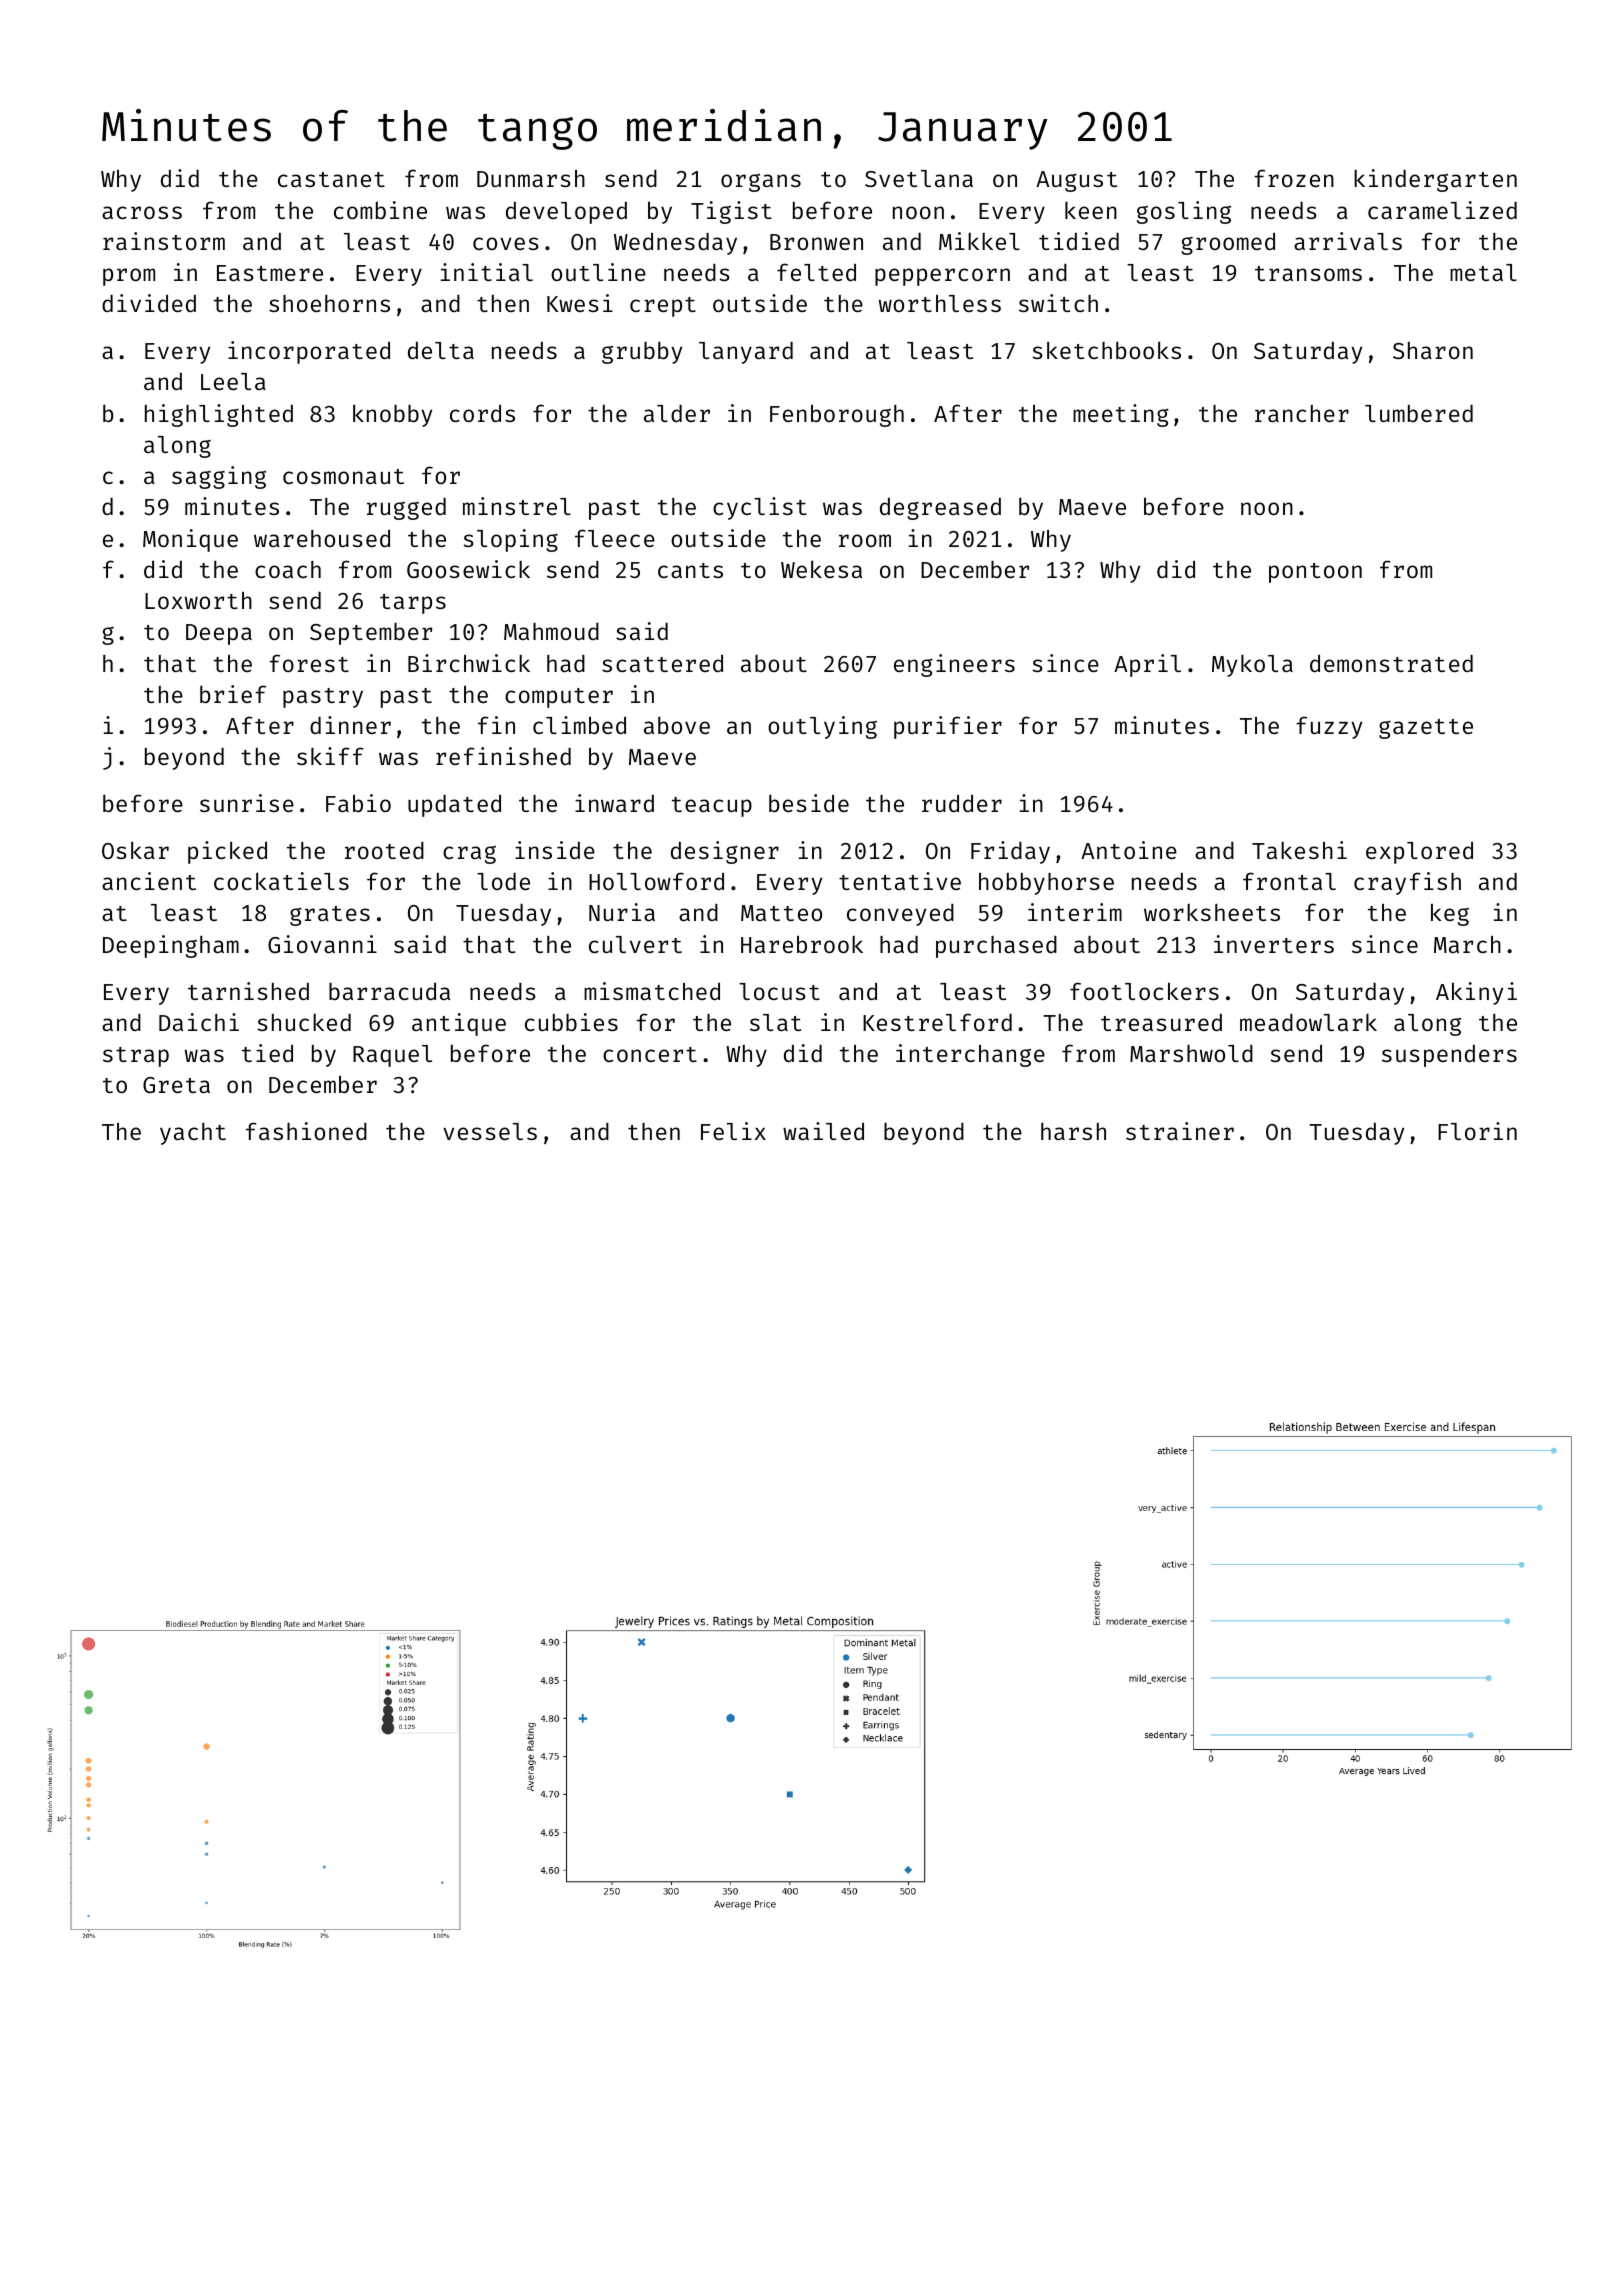 Image resolution: width=1620 pixels, height=2292 pixels. Describe the element at coordinates (919, 178) in the screenshot. I see `Svetlana` at that location.
